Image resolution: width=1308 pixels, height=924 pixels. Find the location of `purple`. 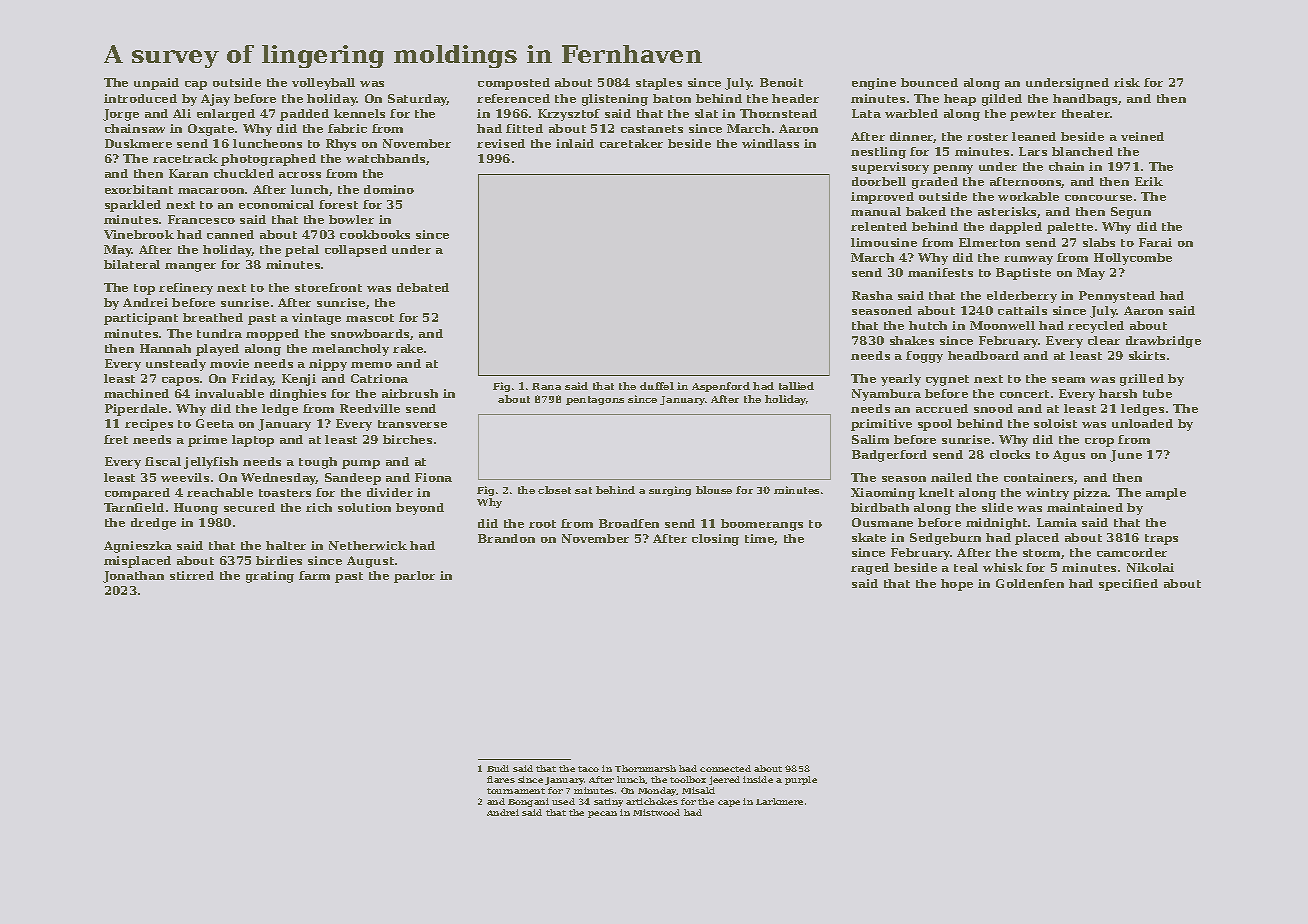

purple is located at coordinates (801, 780).
